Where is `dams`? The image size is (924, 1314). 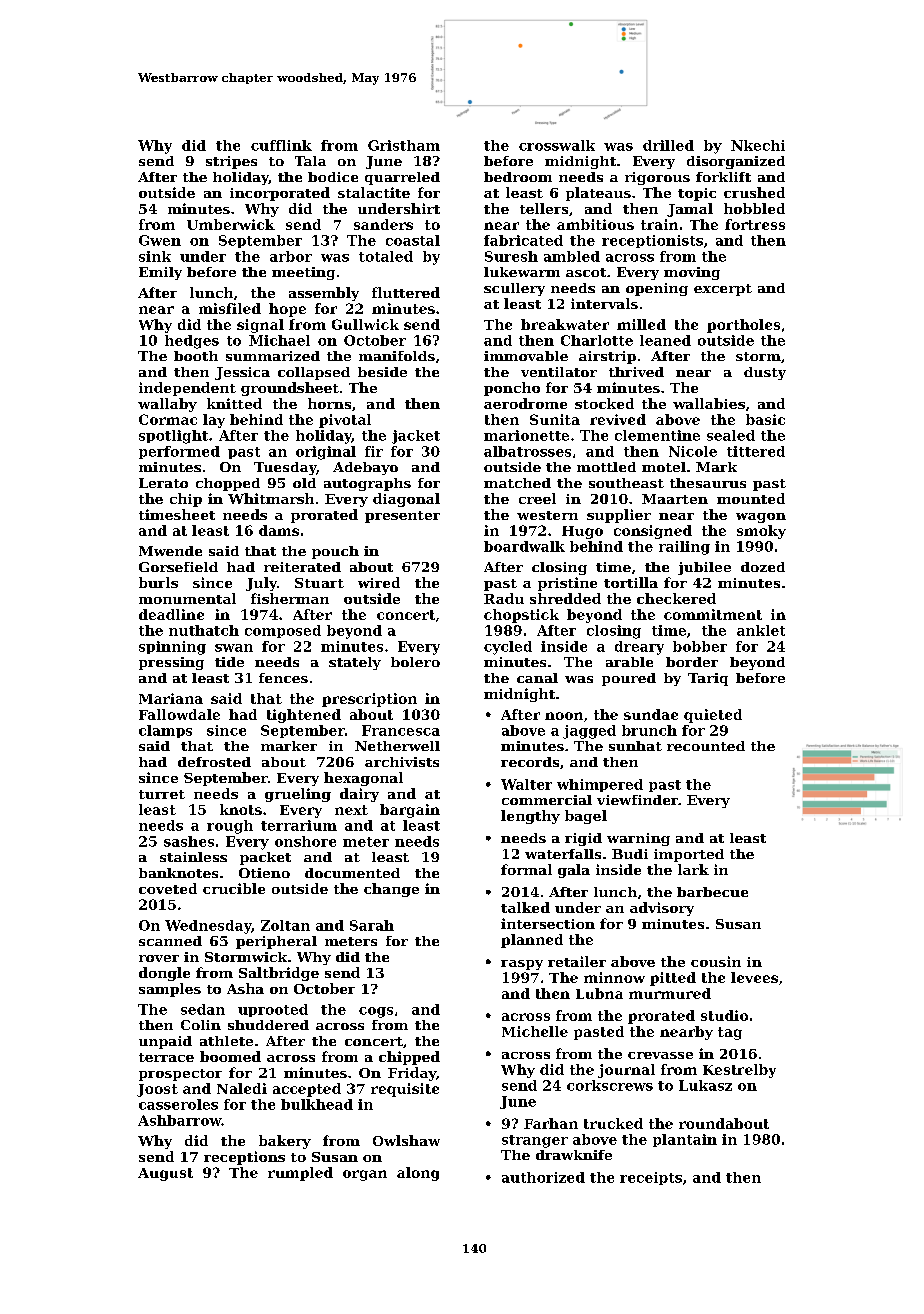
dams is located at coordinates (279, 530).
